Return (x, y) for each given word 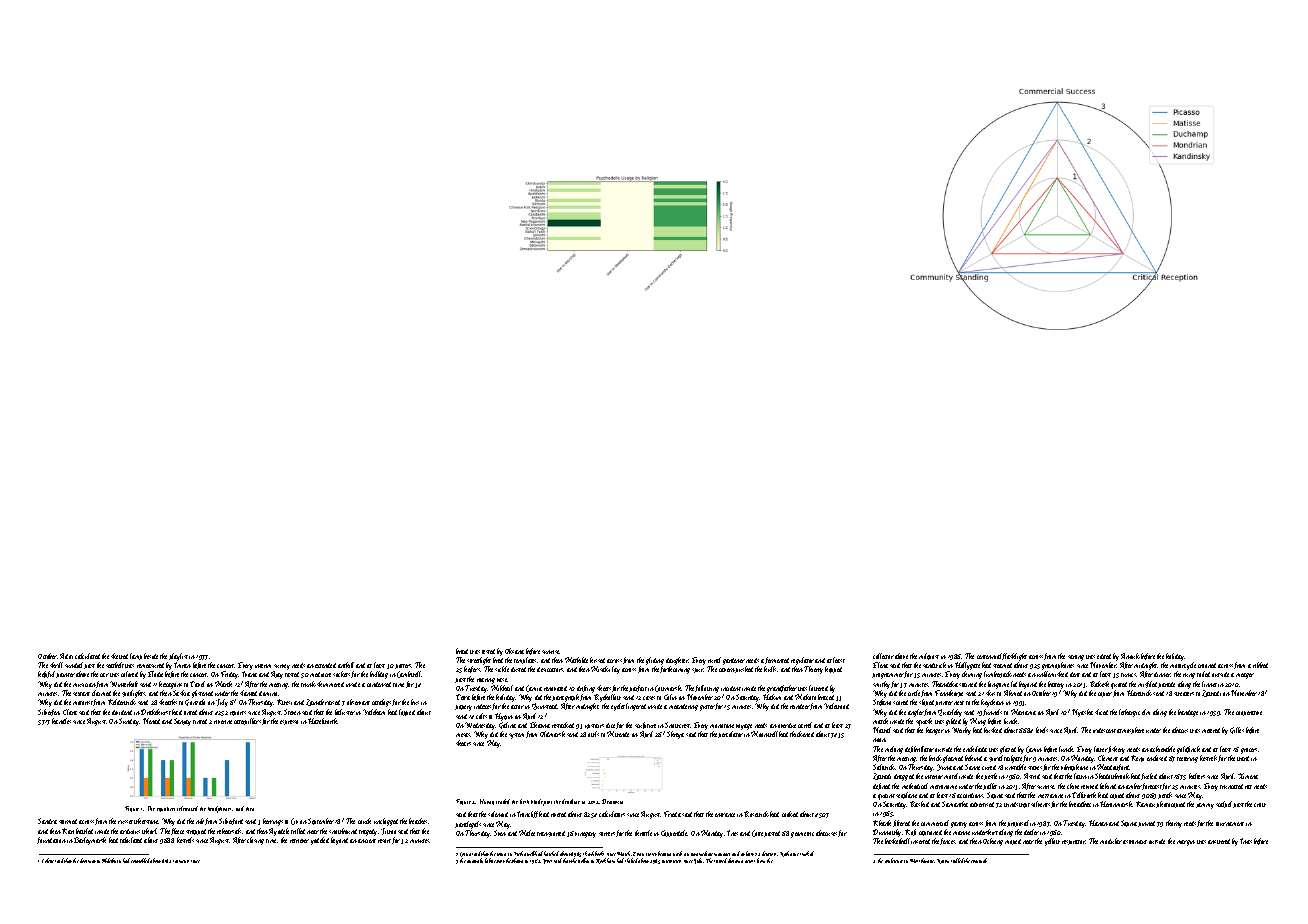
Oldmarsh (552, 734)
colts (481, 716)
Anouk (1130, 656)
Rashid (919, 804)
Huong (487, 802)
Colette (48, 860)
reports (238, 713)
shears (463, 743)
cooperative (1249, 713)
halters (1197, 776)
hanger (935, 731)
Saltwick (884, 767)
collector (883, 656)
